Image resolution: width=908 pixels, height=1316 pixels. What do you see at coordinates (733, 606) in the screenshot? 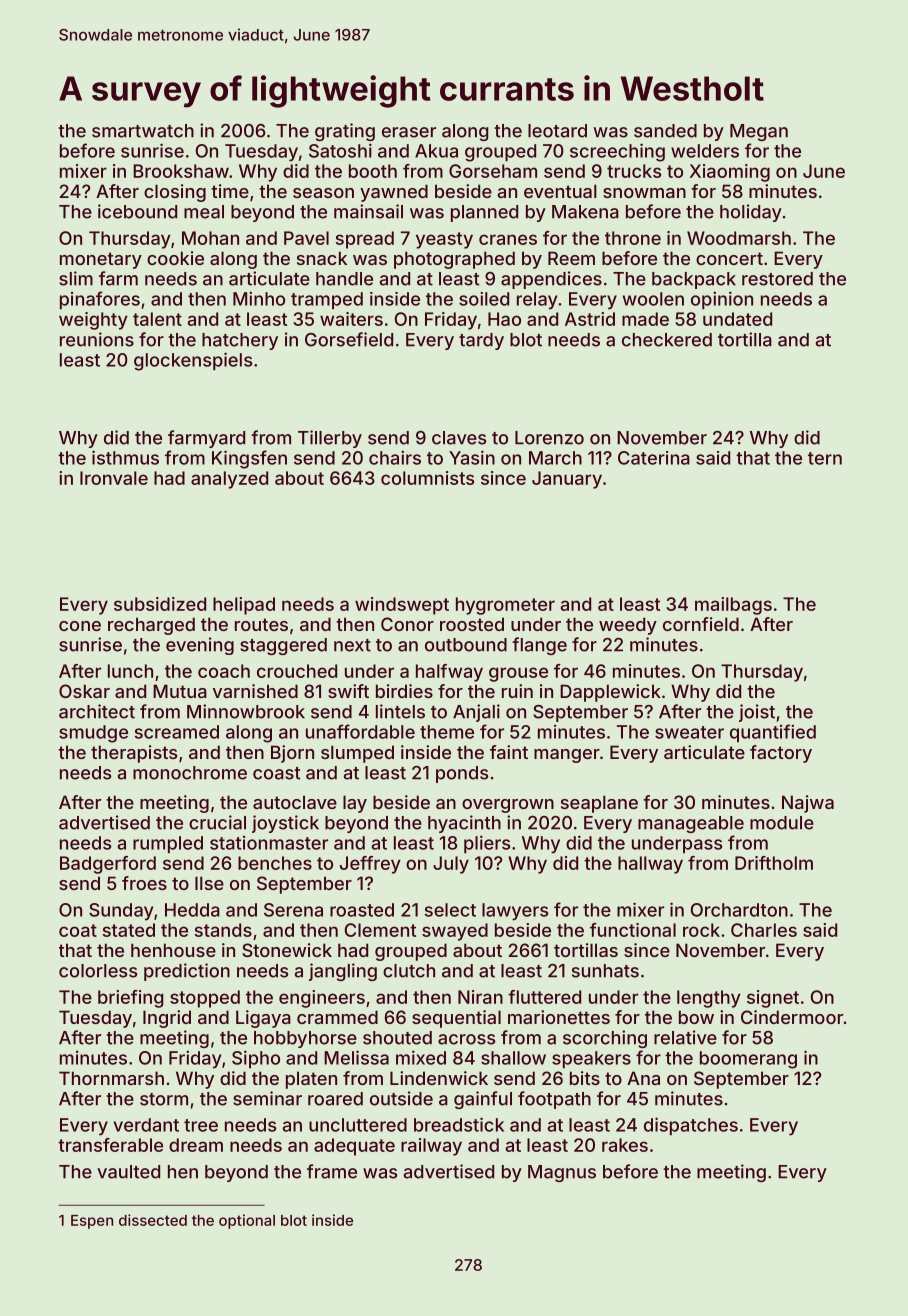
I see `mailbags` at bounding box center [733, 606].
